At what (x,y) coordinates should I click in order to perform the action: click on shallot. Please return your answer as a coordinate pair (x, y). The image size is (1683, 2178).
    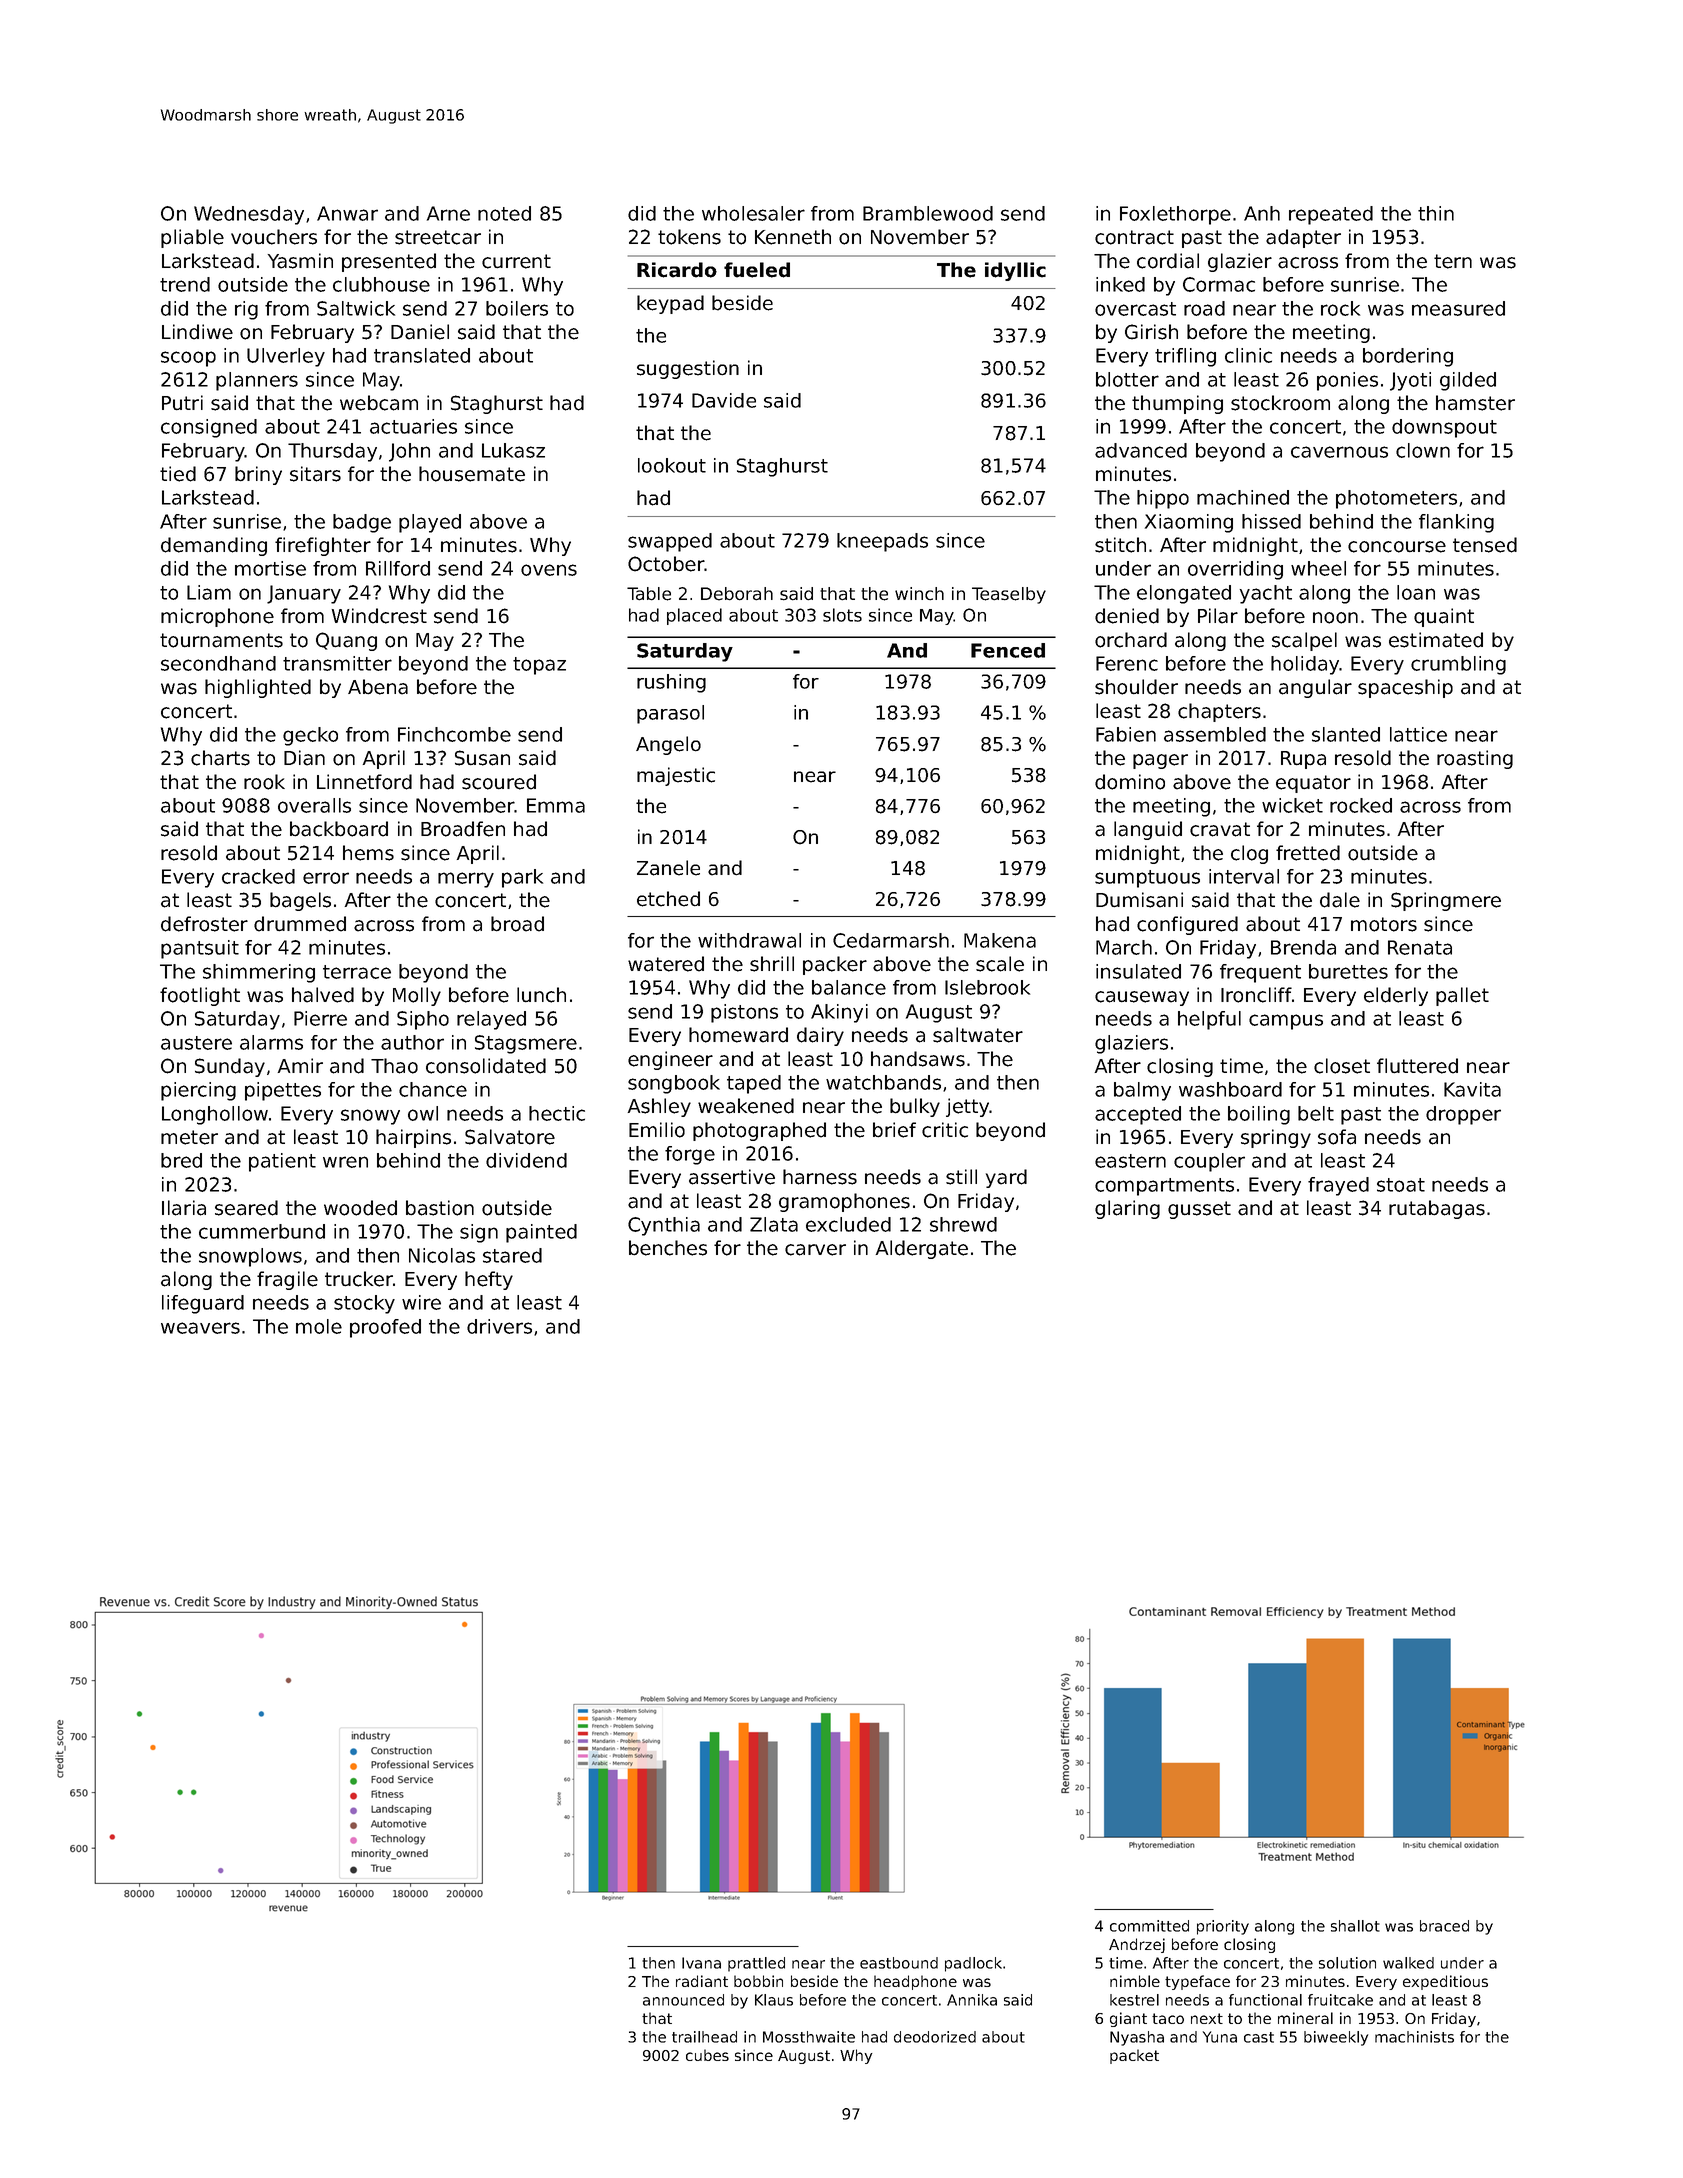
    Looking at the image, I should click on (1355, 1926).
